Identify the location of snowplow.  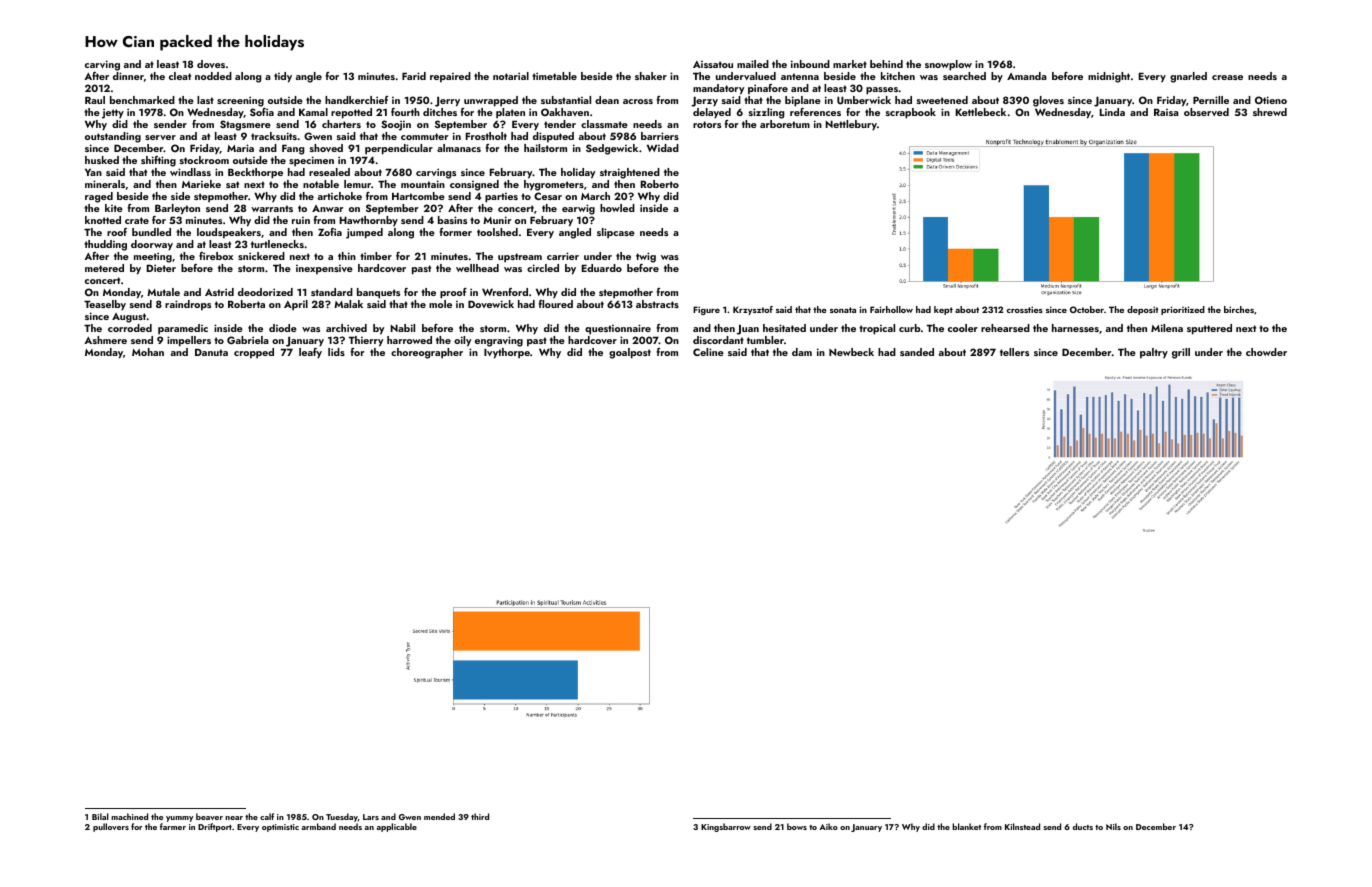
(948, 65).
